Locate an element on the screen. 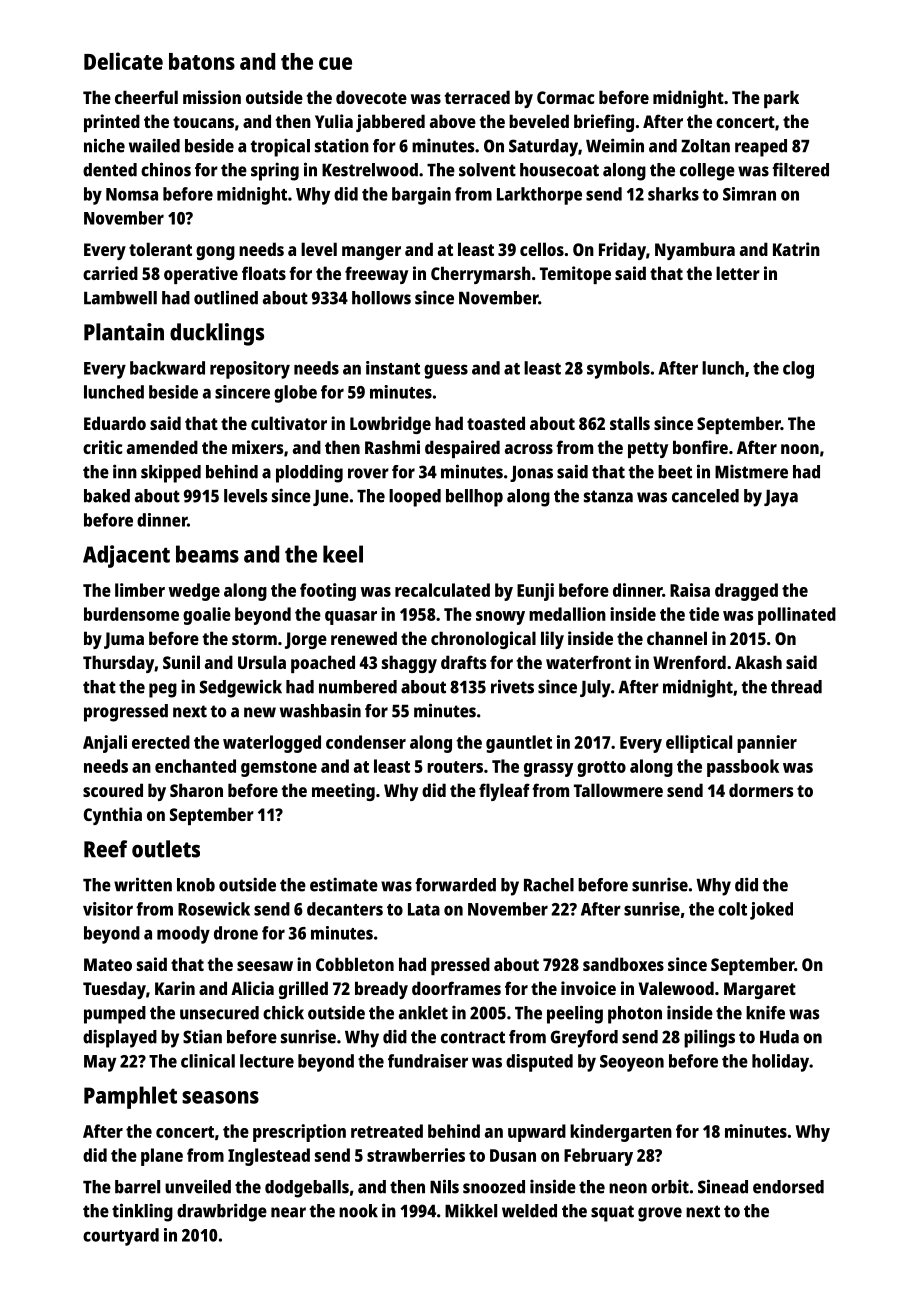  condenser is located at coordinates (366, 742).
